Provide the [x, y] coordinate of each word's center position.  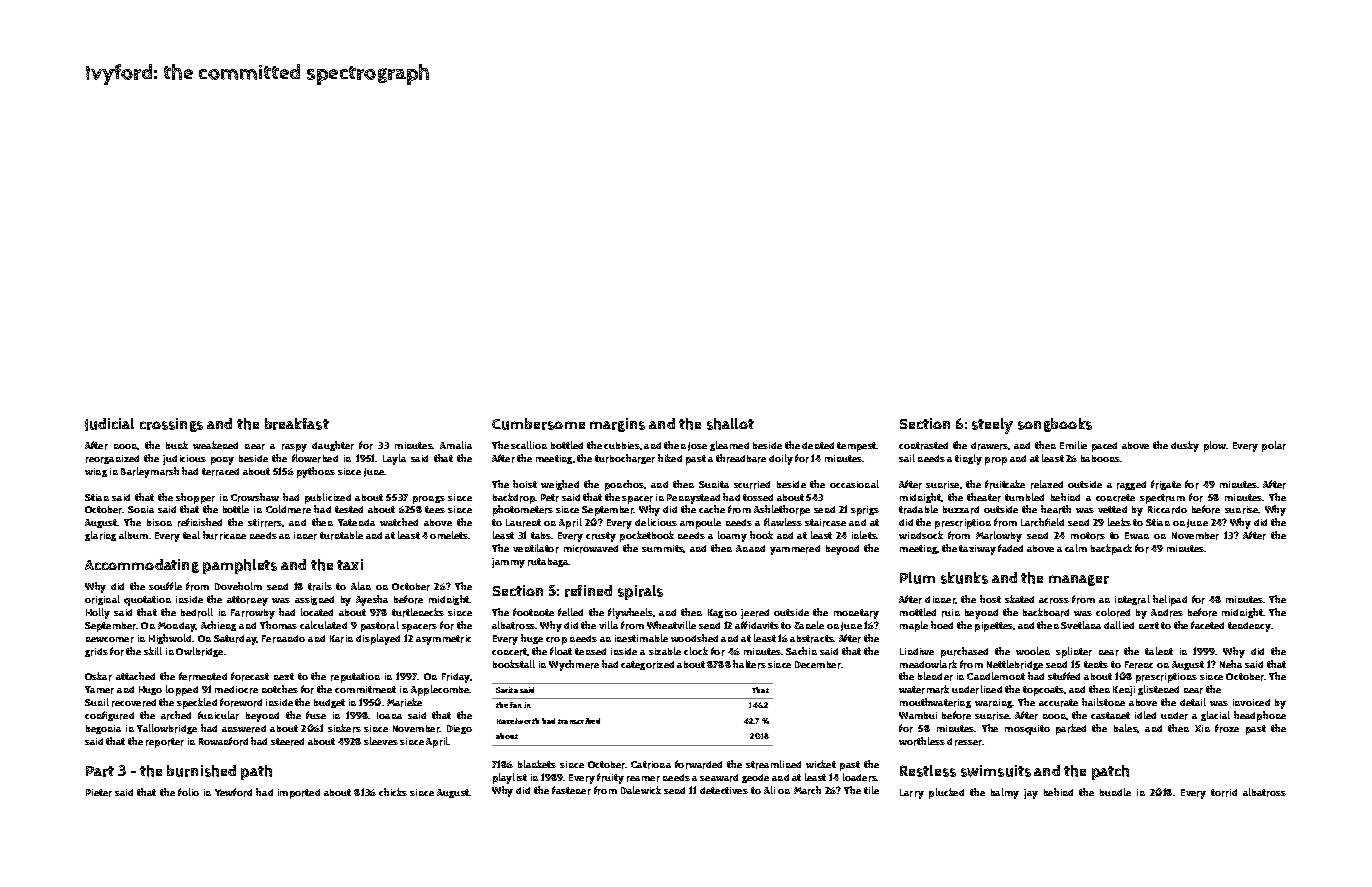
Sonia [141, 509]
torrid [1224, 793]
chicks [393, 792]
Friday [456, 678]
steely [992, 426]
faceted [1207, 625]
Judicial [109, 424]
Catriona [651, 765]
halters [749, 664]
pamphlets [240, 566]
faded [1010, 548]
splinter [1074, 652]
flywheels [631, 613]
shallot [730, 424]
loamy [732, 536]
